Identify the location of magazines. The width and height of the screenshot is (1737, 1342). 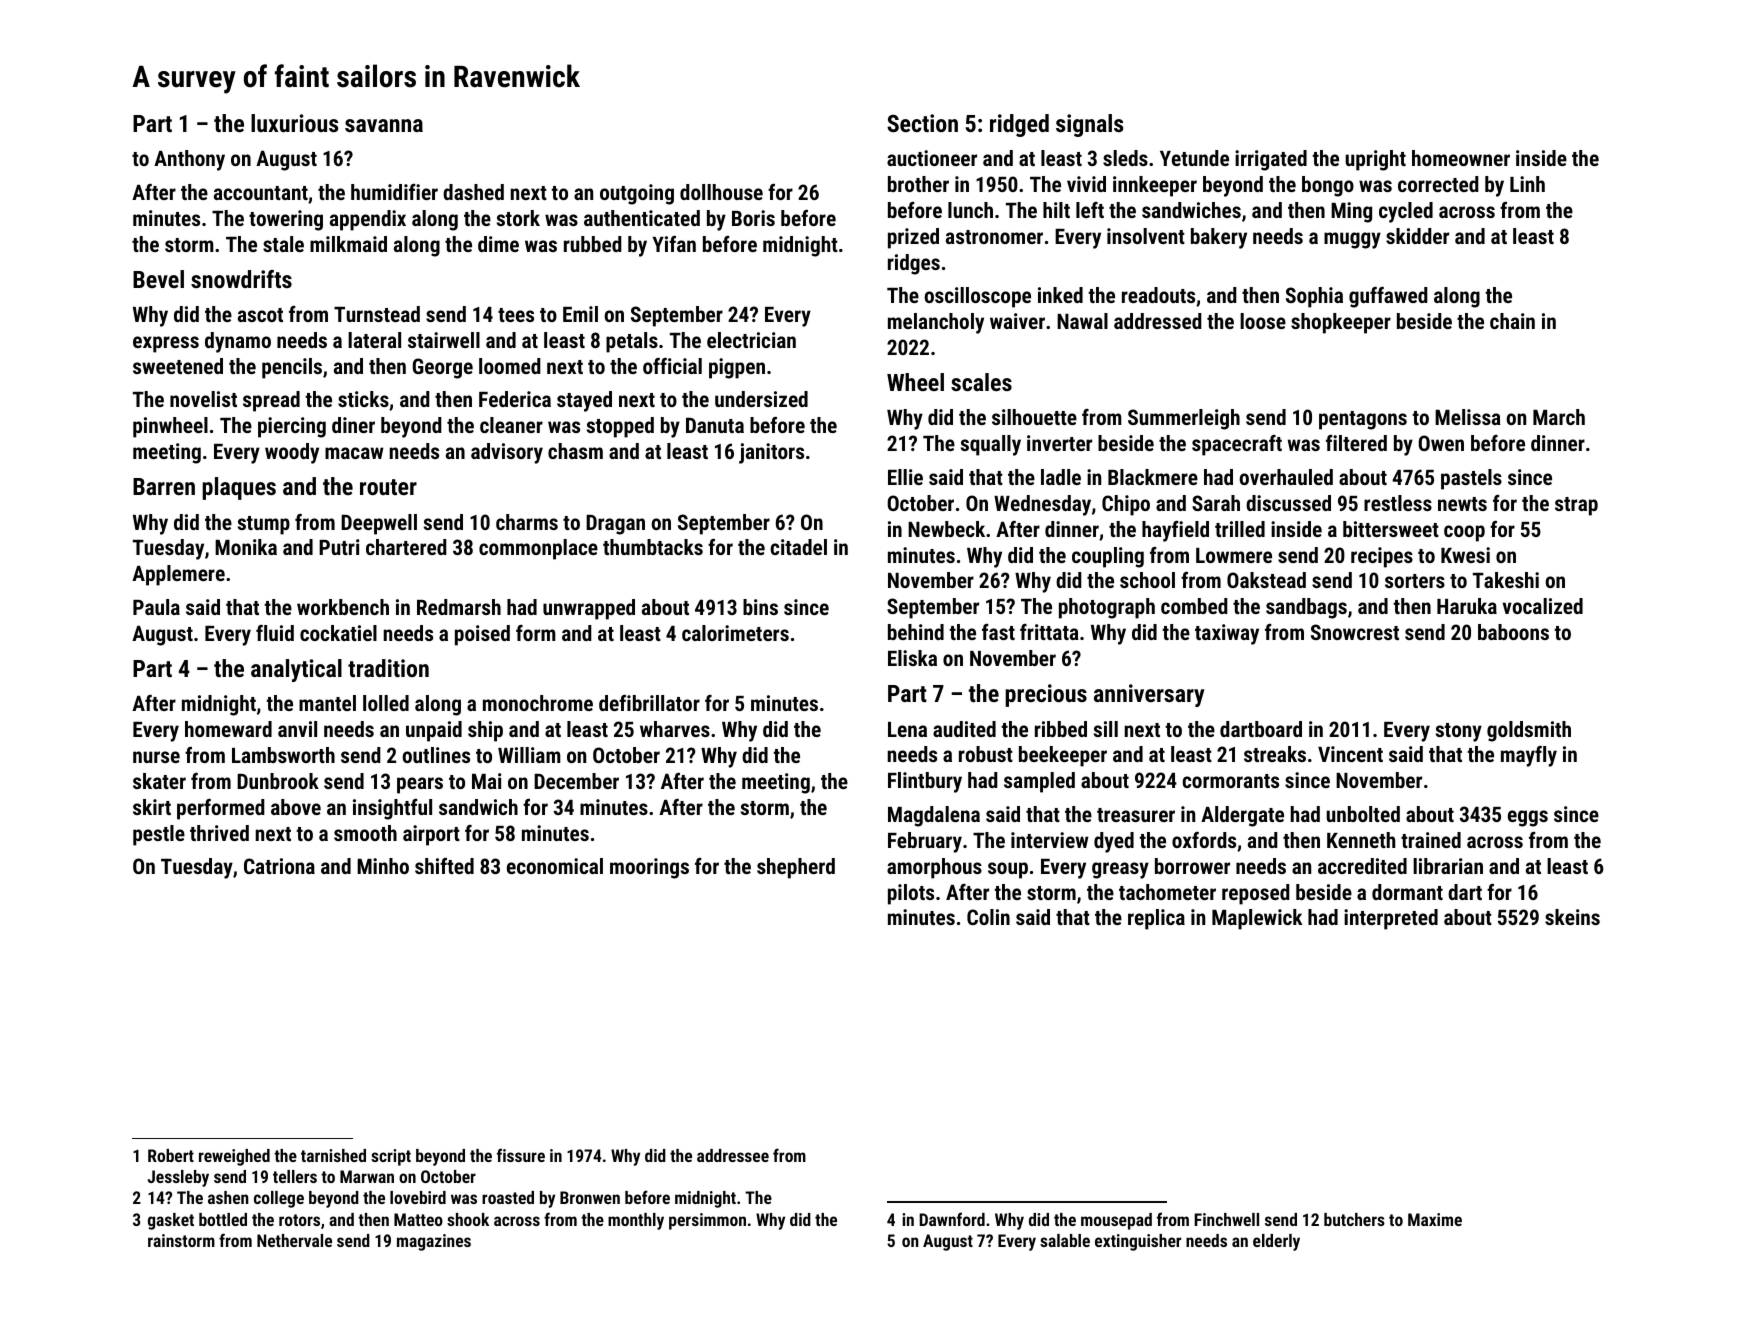
(434, 1242).
